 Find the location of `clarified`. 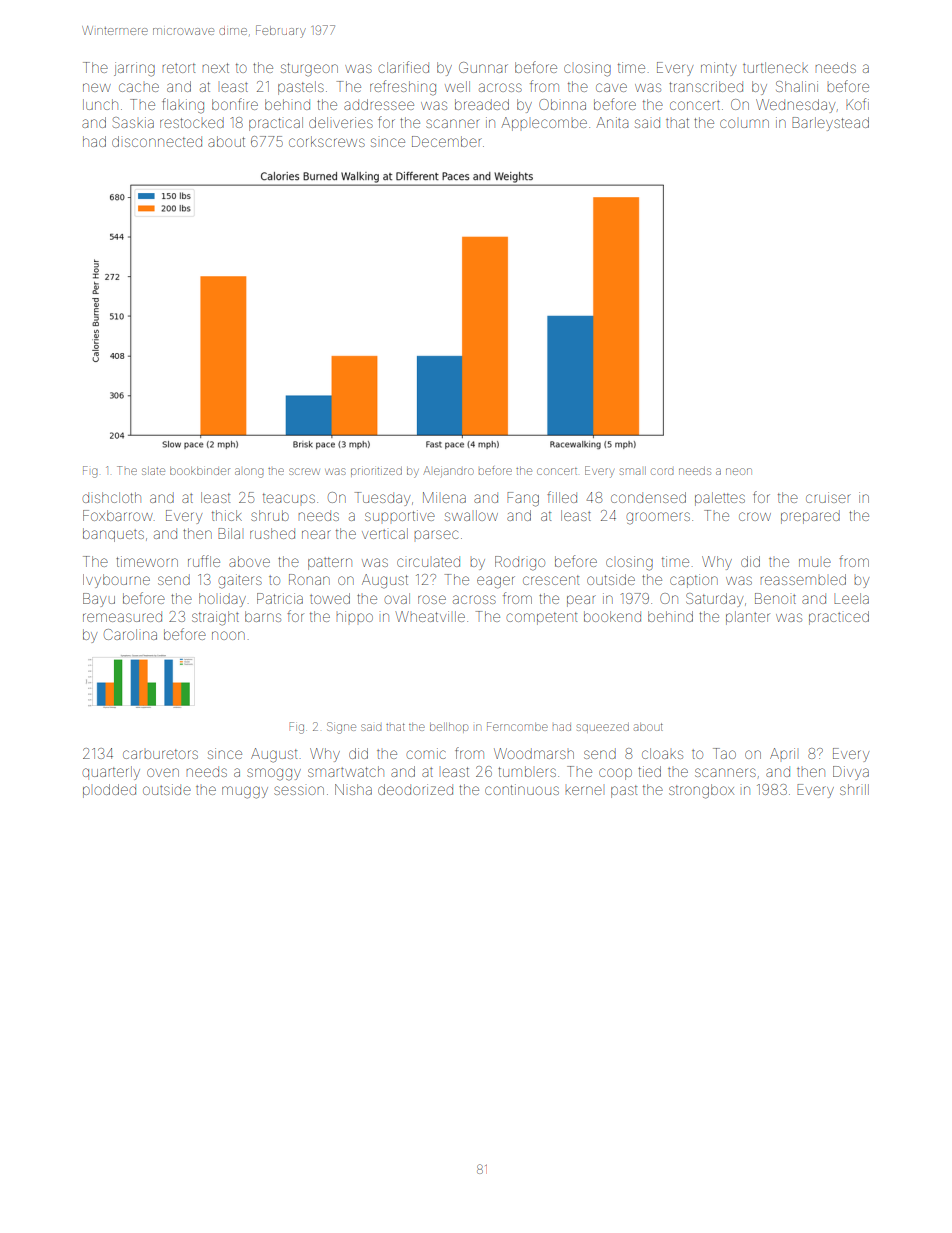

clarified is located at coordinates (404, 67).
